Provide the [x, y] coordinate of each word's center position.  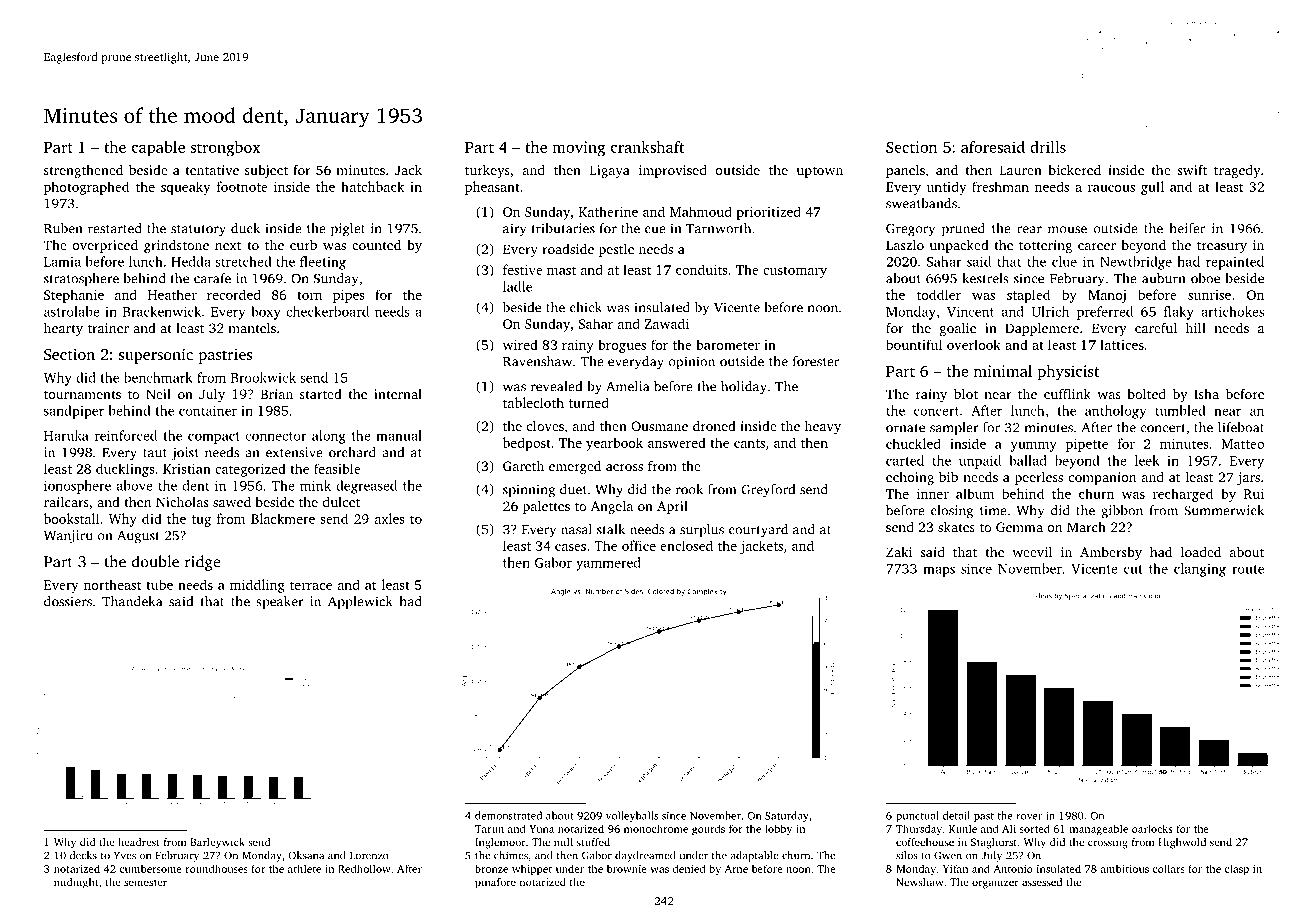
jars [1248, 478]
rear [1029, 230]
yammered [608, 564]
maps [939, 571]
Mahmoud [701, 211]
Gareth [523, 465]
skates [956, 526]
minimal [1003, 371]
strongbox [225, 149]
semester [145, 882]
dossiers [68, 601]
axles [390, 518]
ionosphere [77, 487]
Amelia [627, 386]
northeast [112, 584]
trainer [108, 328]
